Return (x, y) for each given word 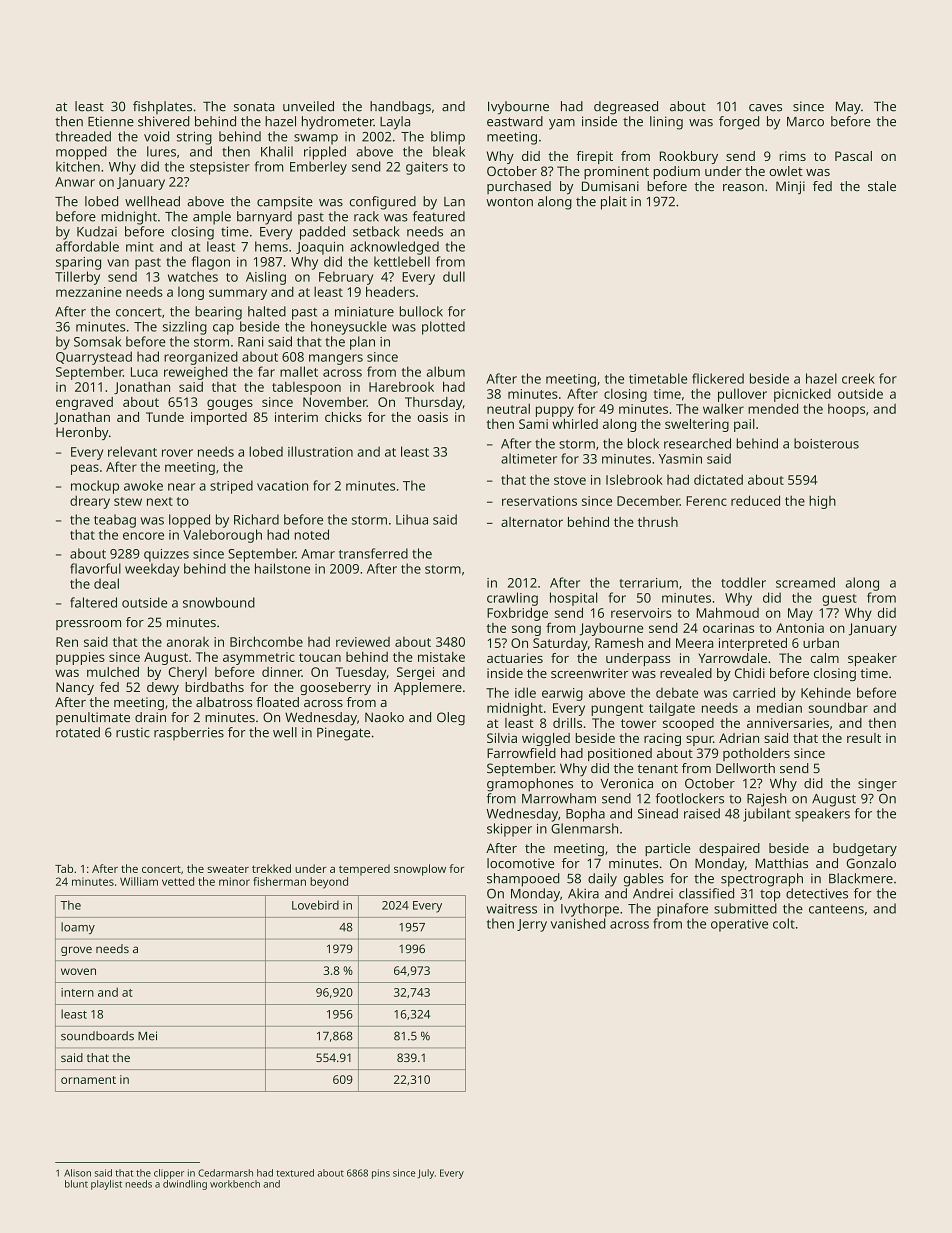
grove (76, 951)
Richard (256, 519)
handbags (400, 108)
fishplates (162, 107)
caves (765, 108)
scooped (688, 724)
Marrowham (559, 798)
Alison (77, 1173)
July (426, 1174)
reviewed (363, 642)
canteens (836, 909)
